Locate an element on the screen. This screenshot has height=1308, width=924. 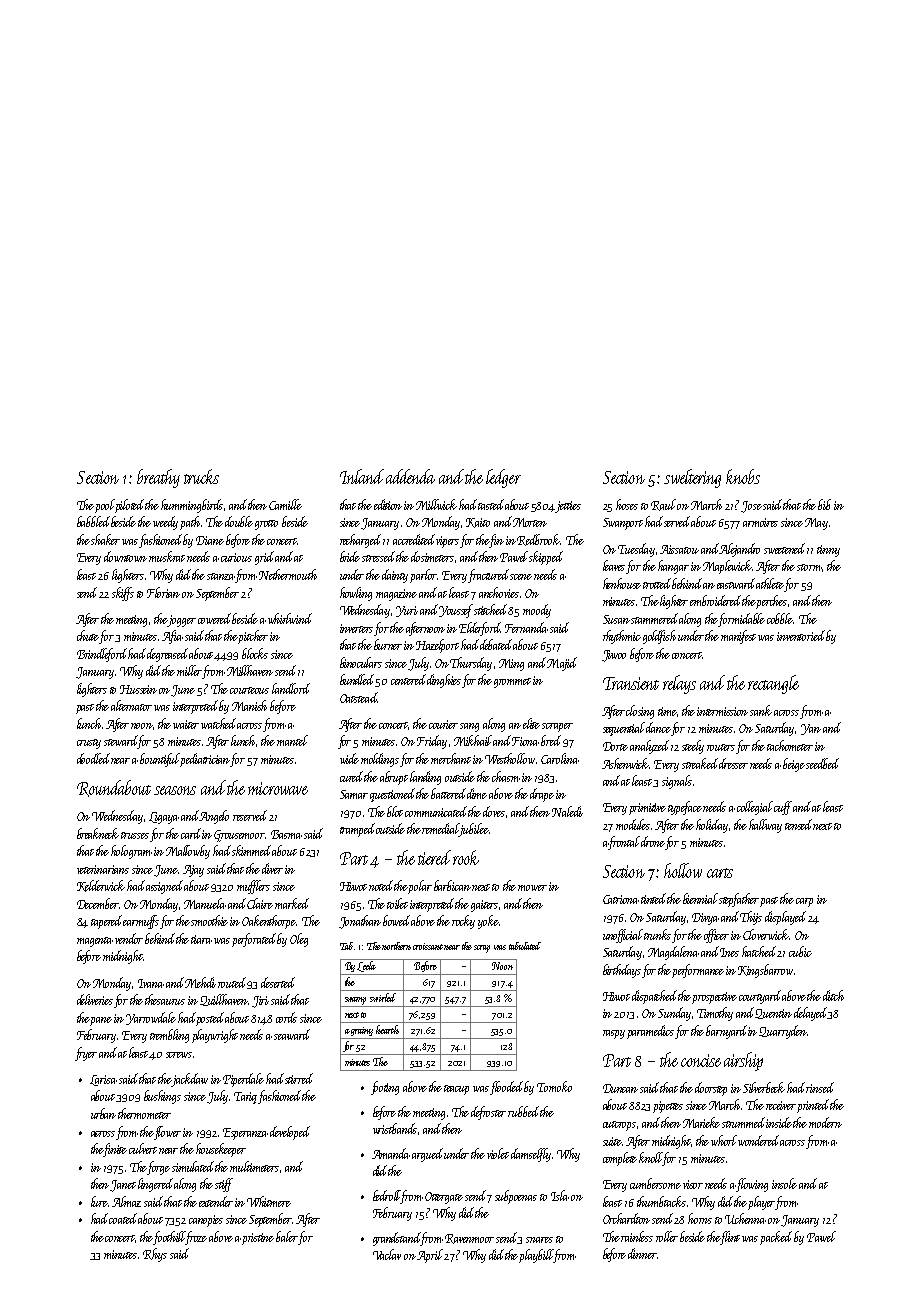
cuff is located at coordinates (783, 808).
